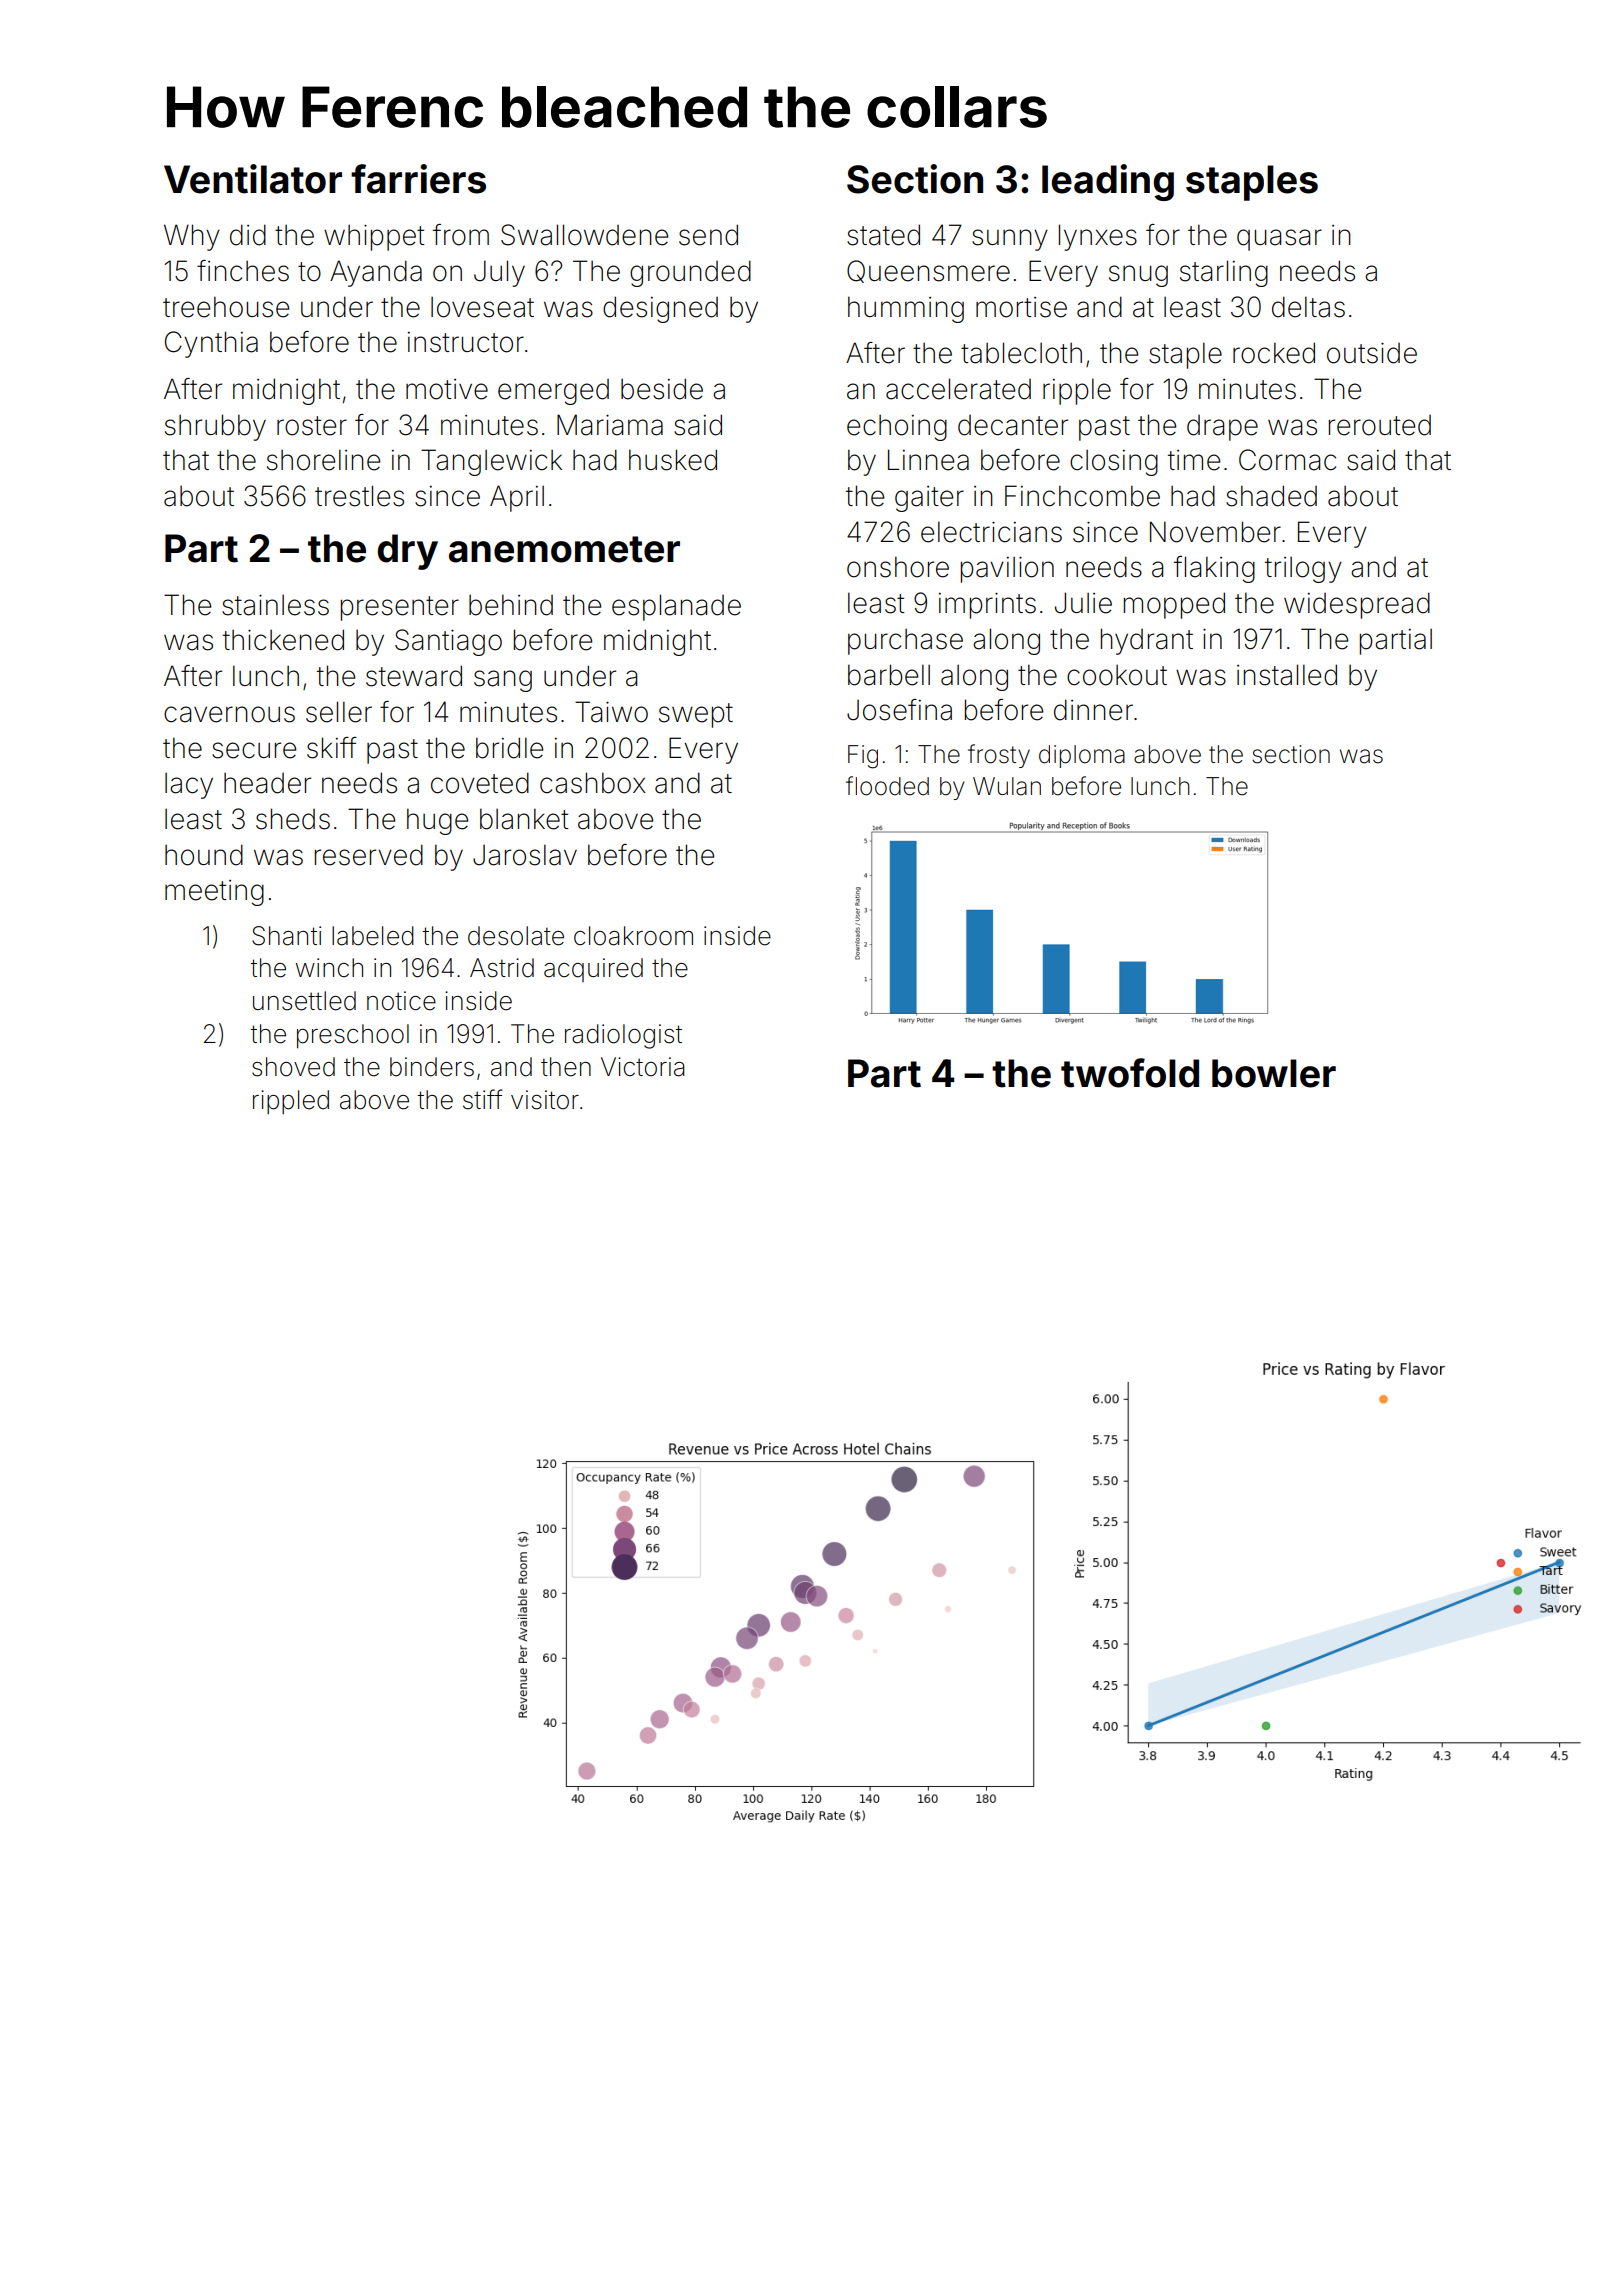 The height and width of the document is (2292, 1620). I want to click on installed, so click(1287, 675).
